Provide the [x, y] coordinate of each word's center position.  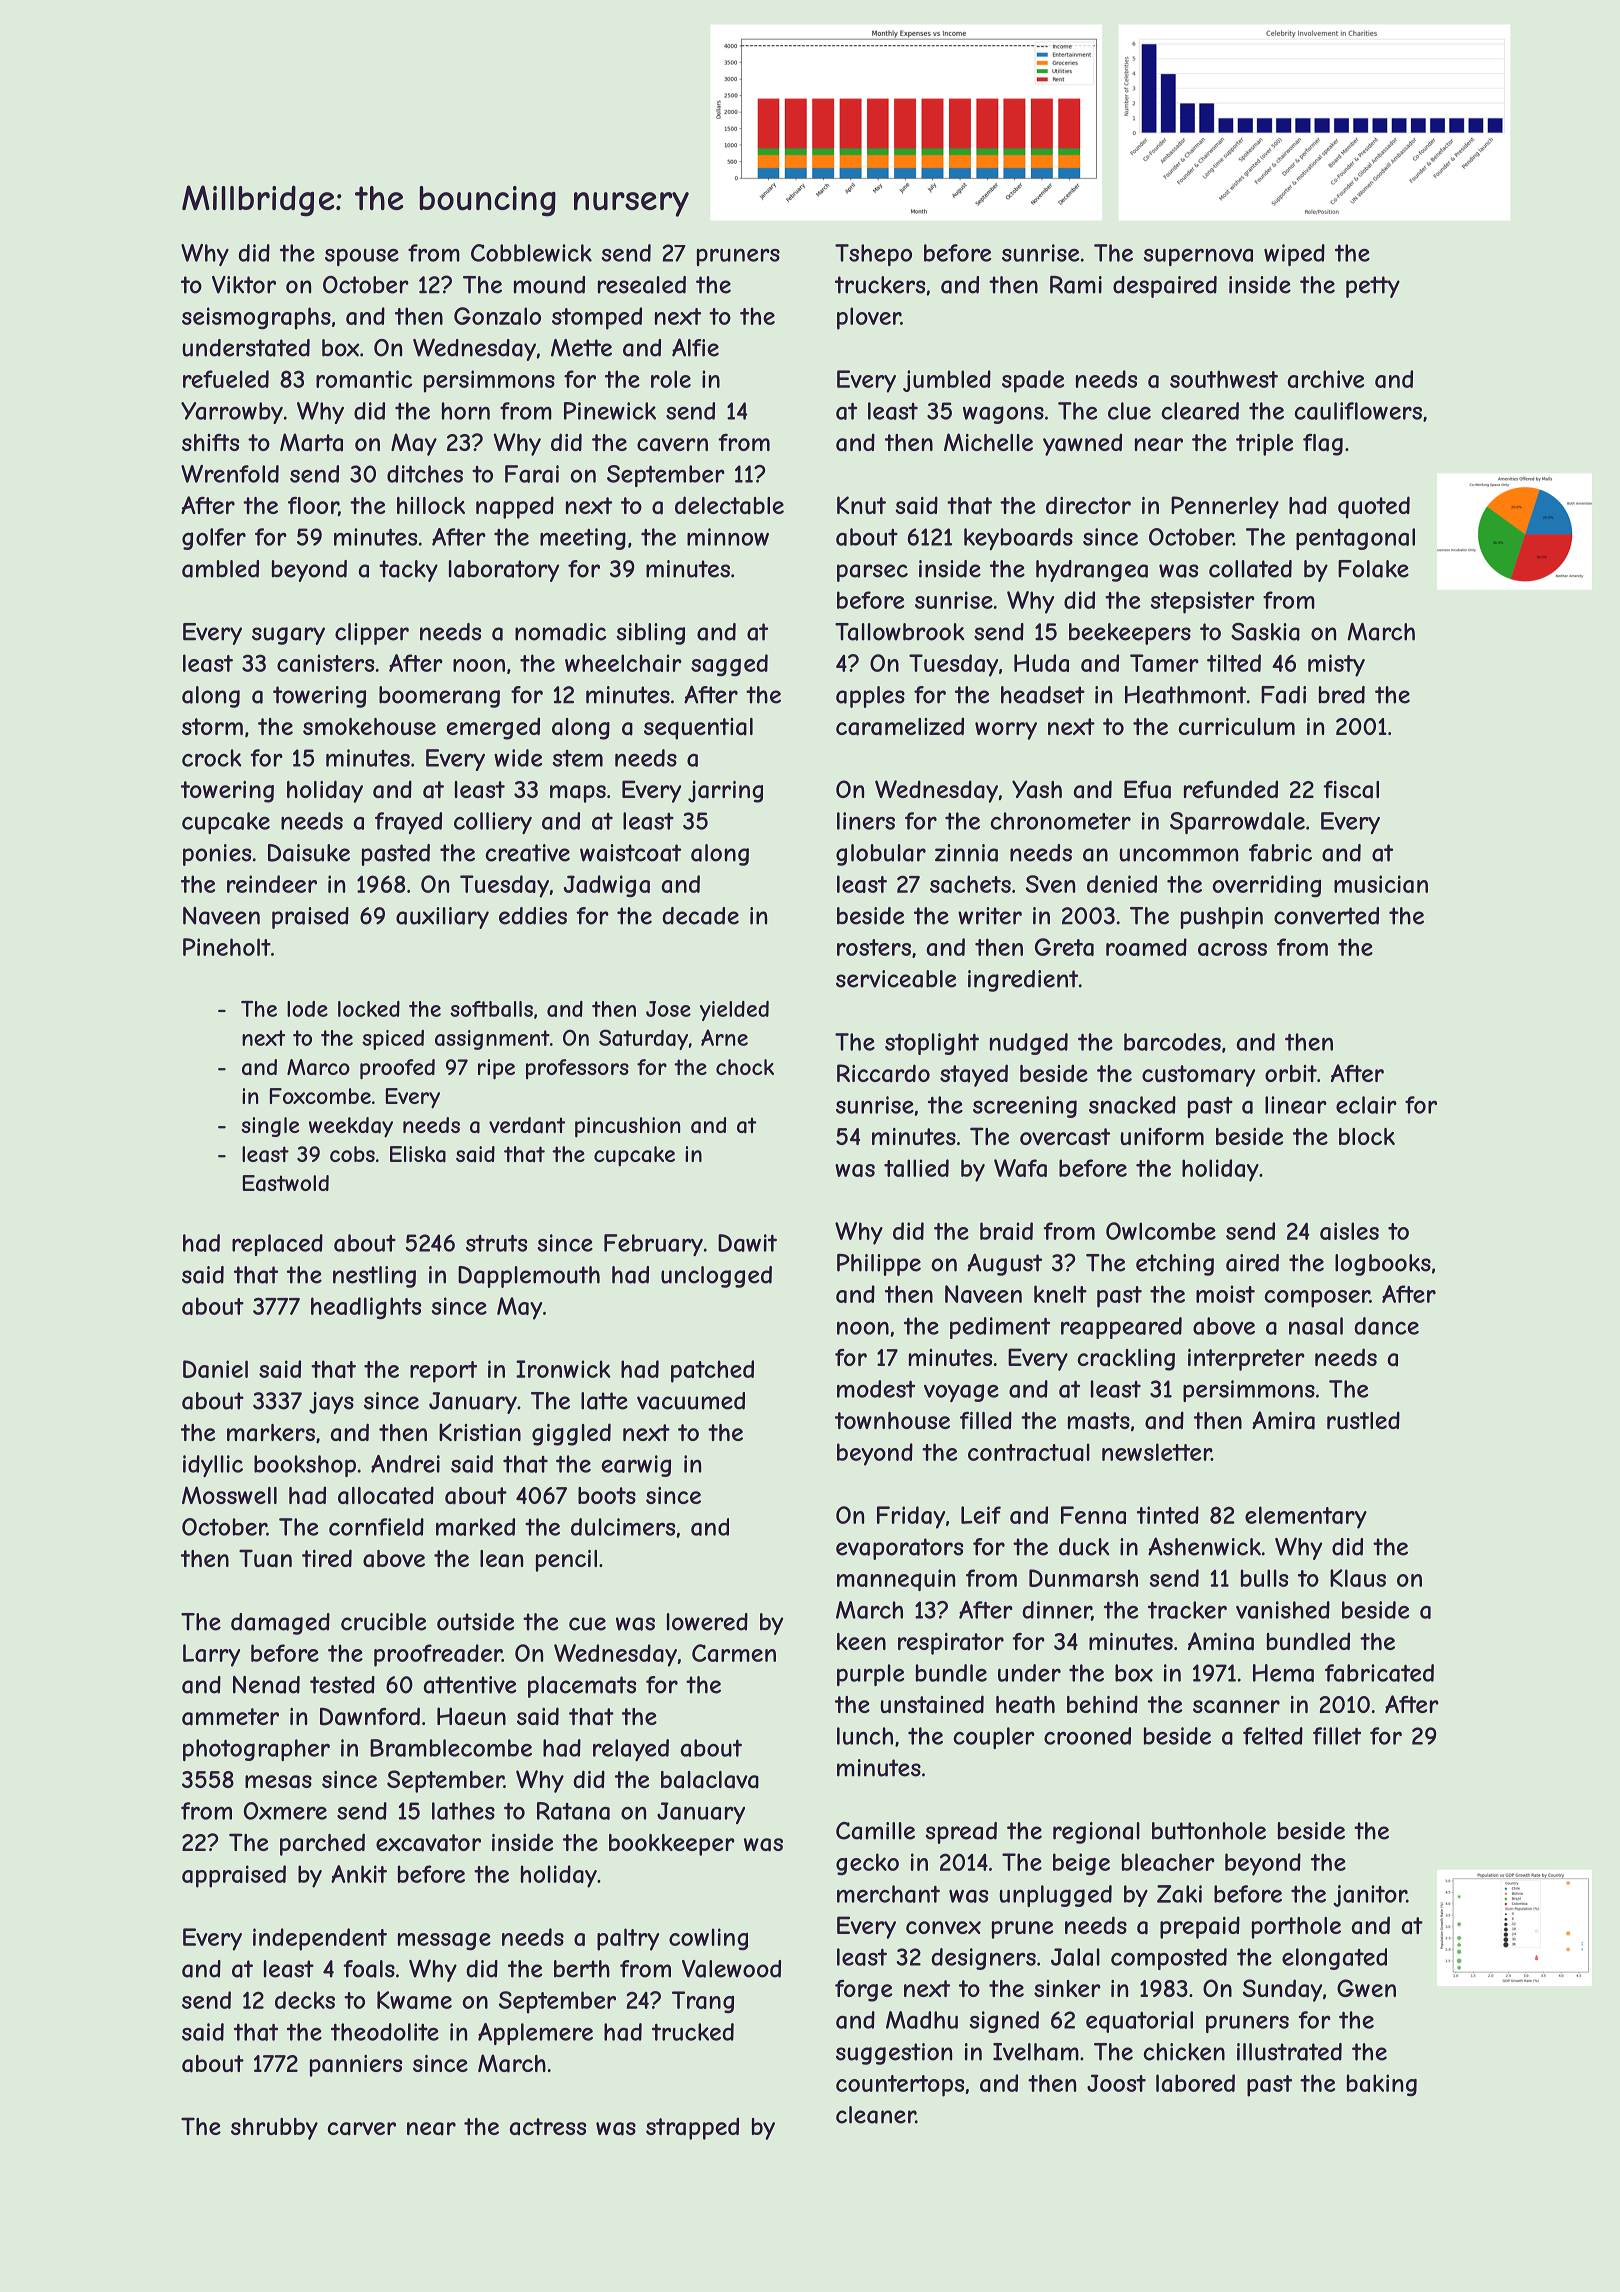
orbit [1291, 1073]
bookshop [305, 1466]
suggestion [894, 2054]
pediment [1000, 1328]
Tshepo [873, 255]
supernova [1198, 257]
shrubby [274, 2129]
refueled [226, 379]
